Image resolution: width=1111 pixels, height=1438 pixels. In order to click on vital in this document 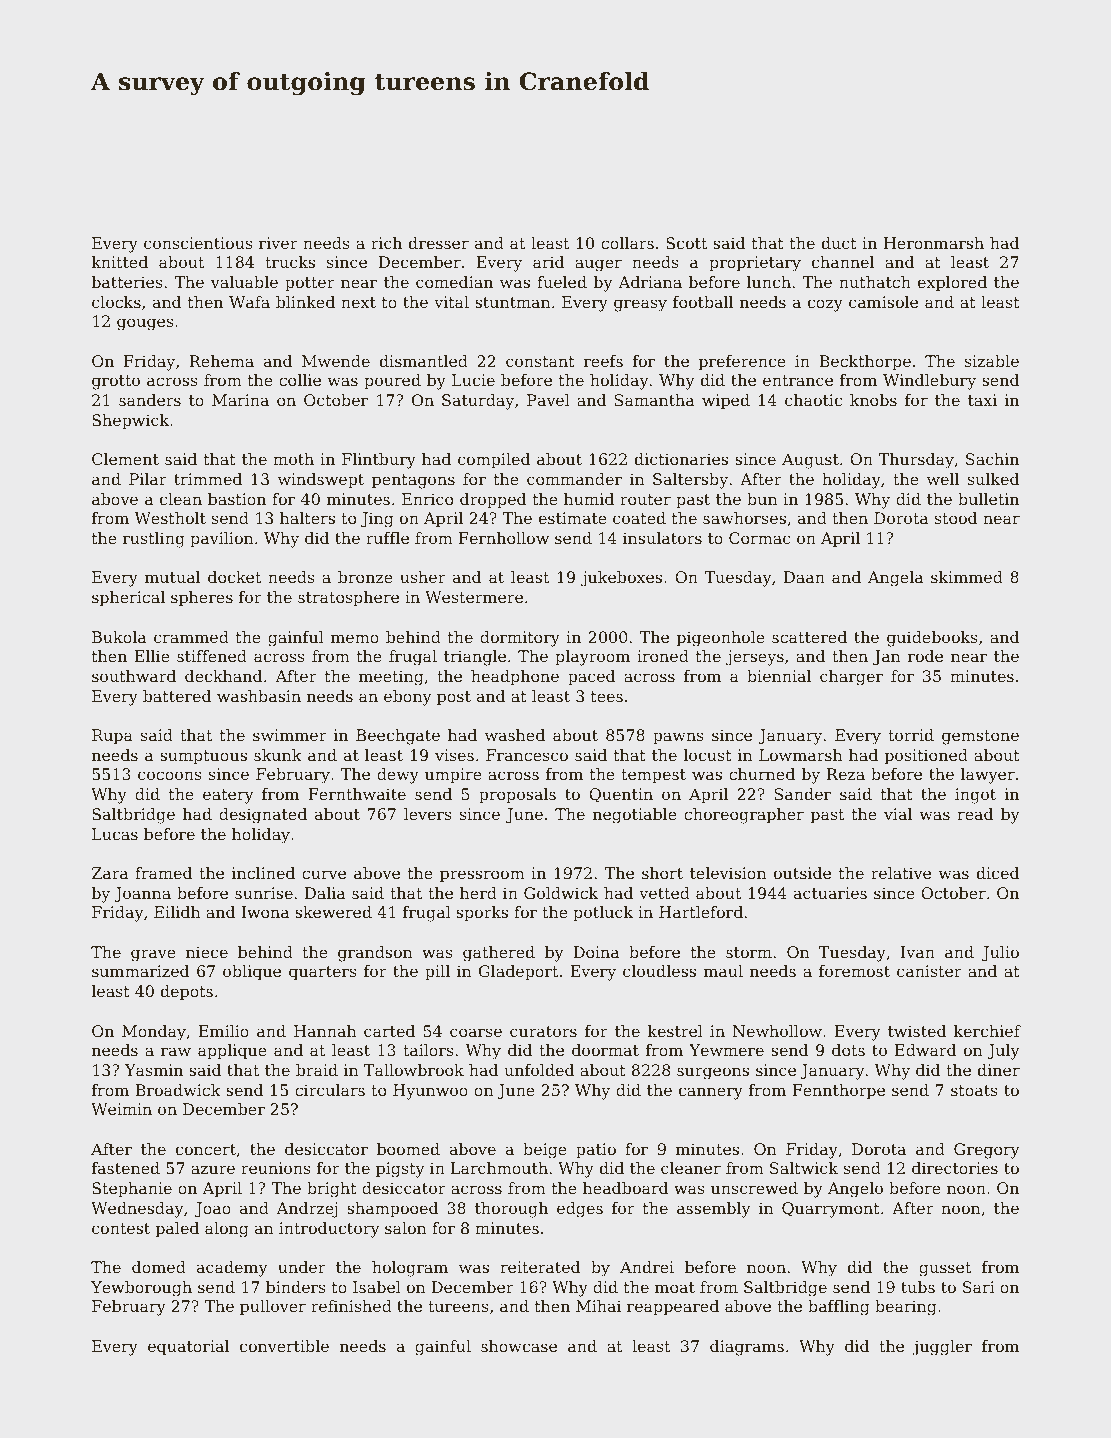, I will do `click(451, 302)`.
